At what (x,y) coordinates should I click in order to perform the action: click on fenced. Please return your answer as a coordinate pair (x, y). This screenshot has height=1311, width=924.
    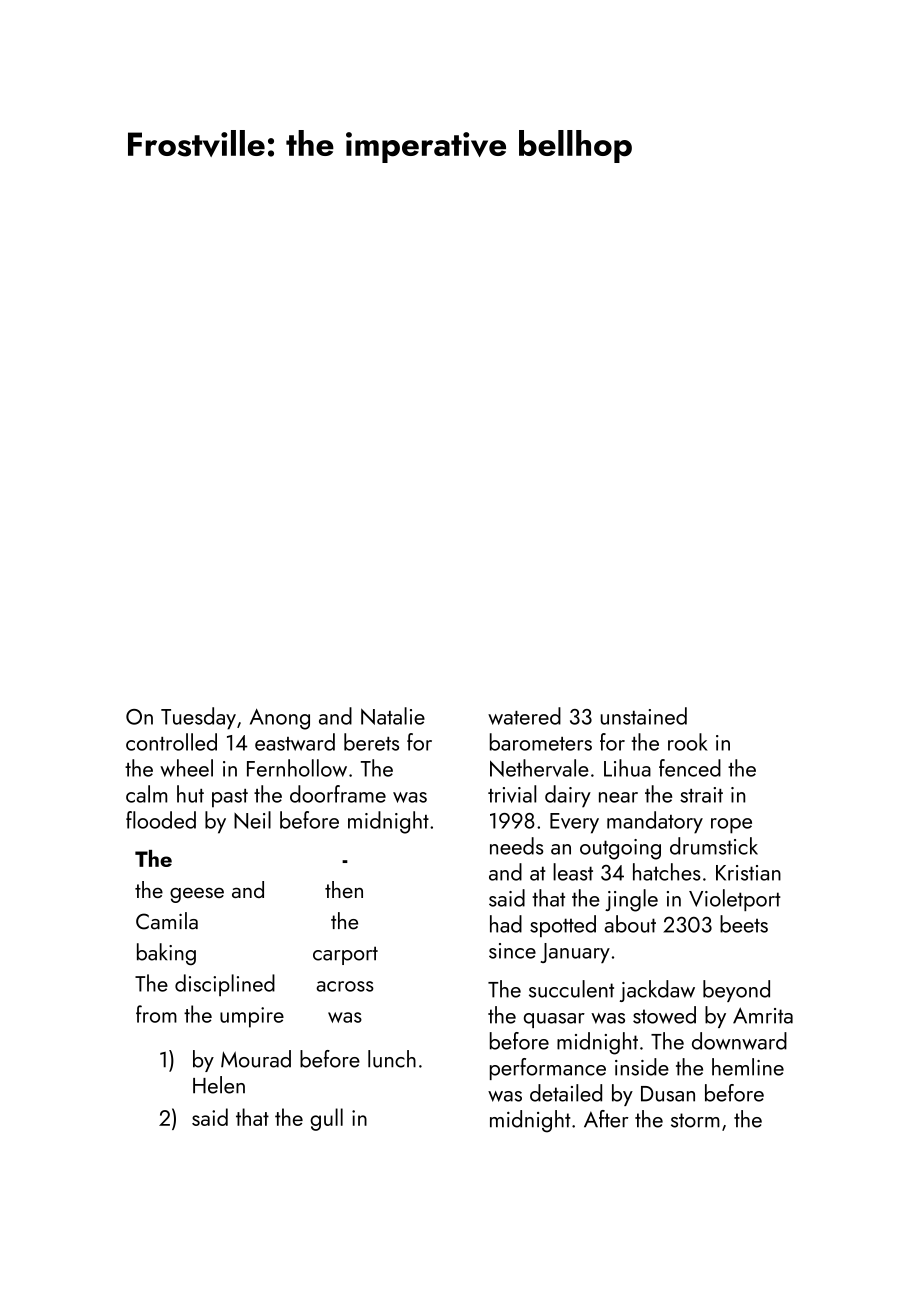
    Looking at the image, I should click on (690, 768).
